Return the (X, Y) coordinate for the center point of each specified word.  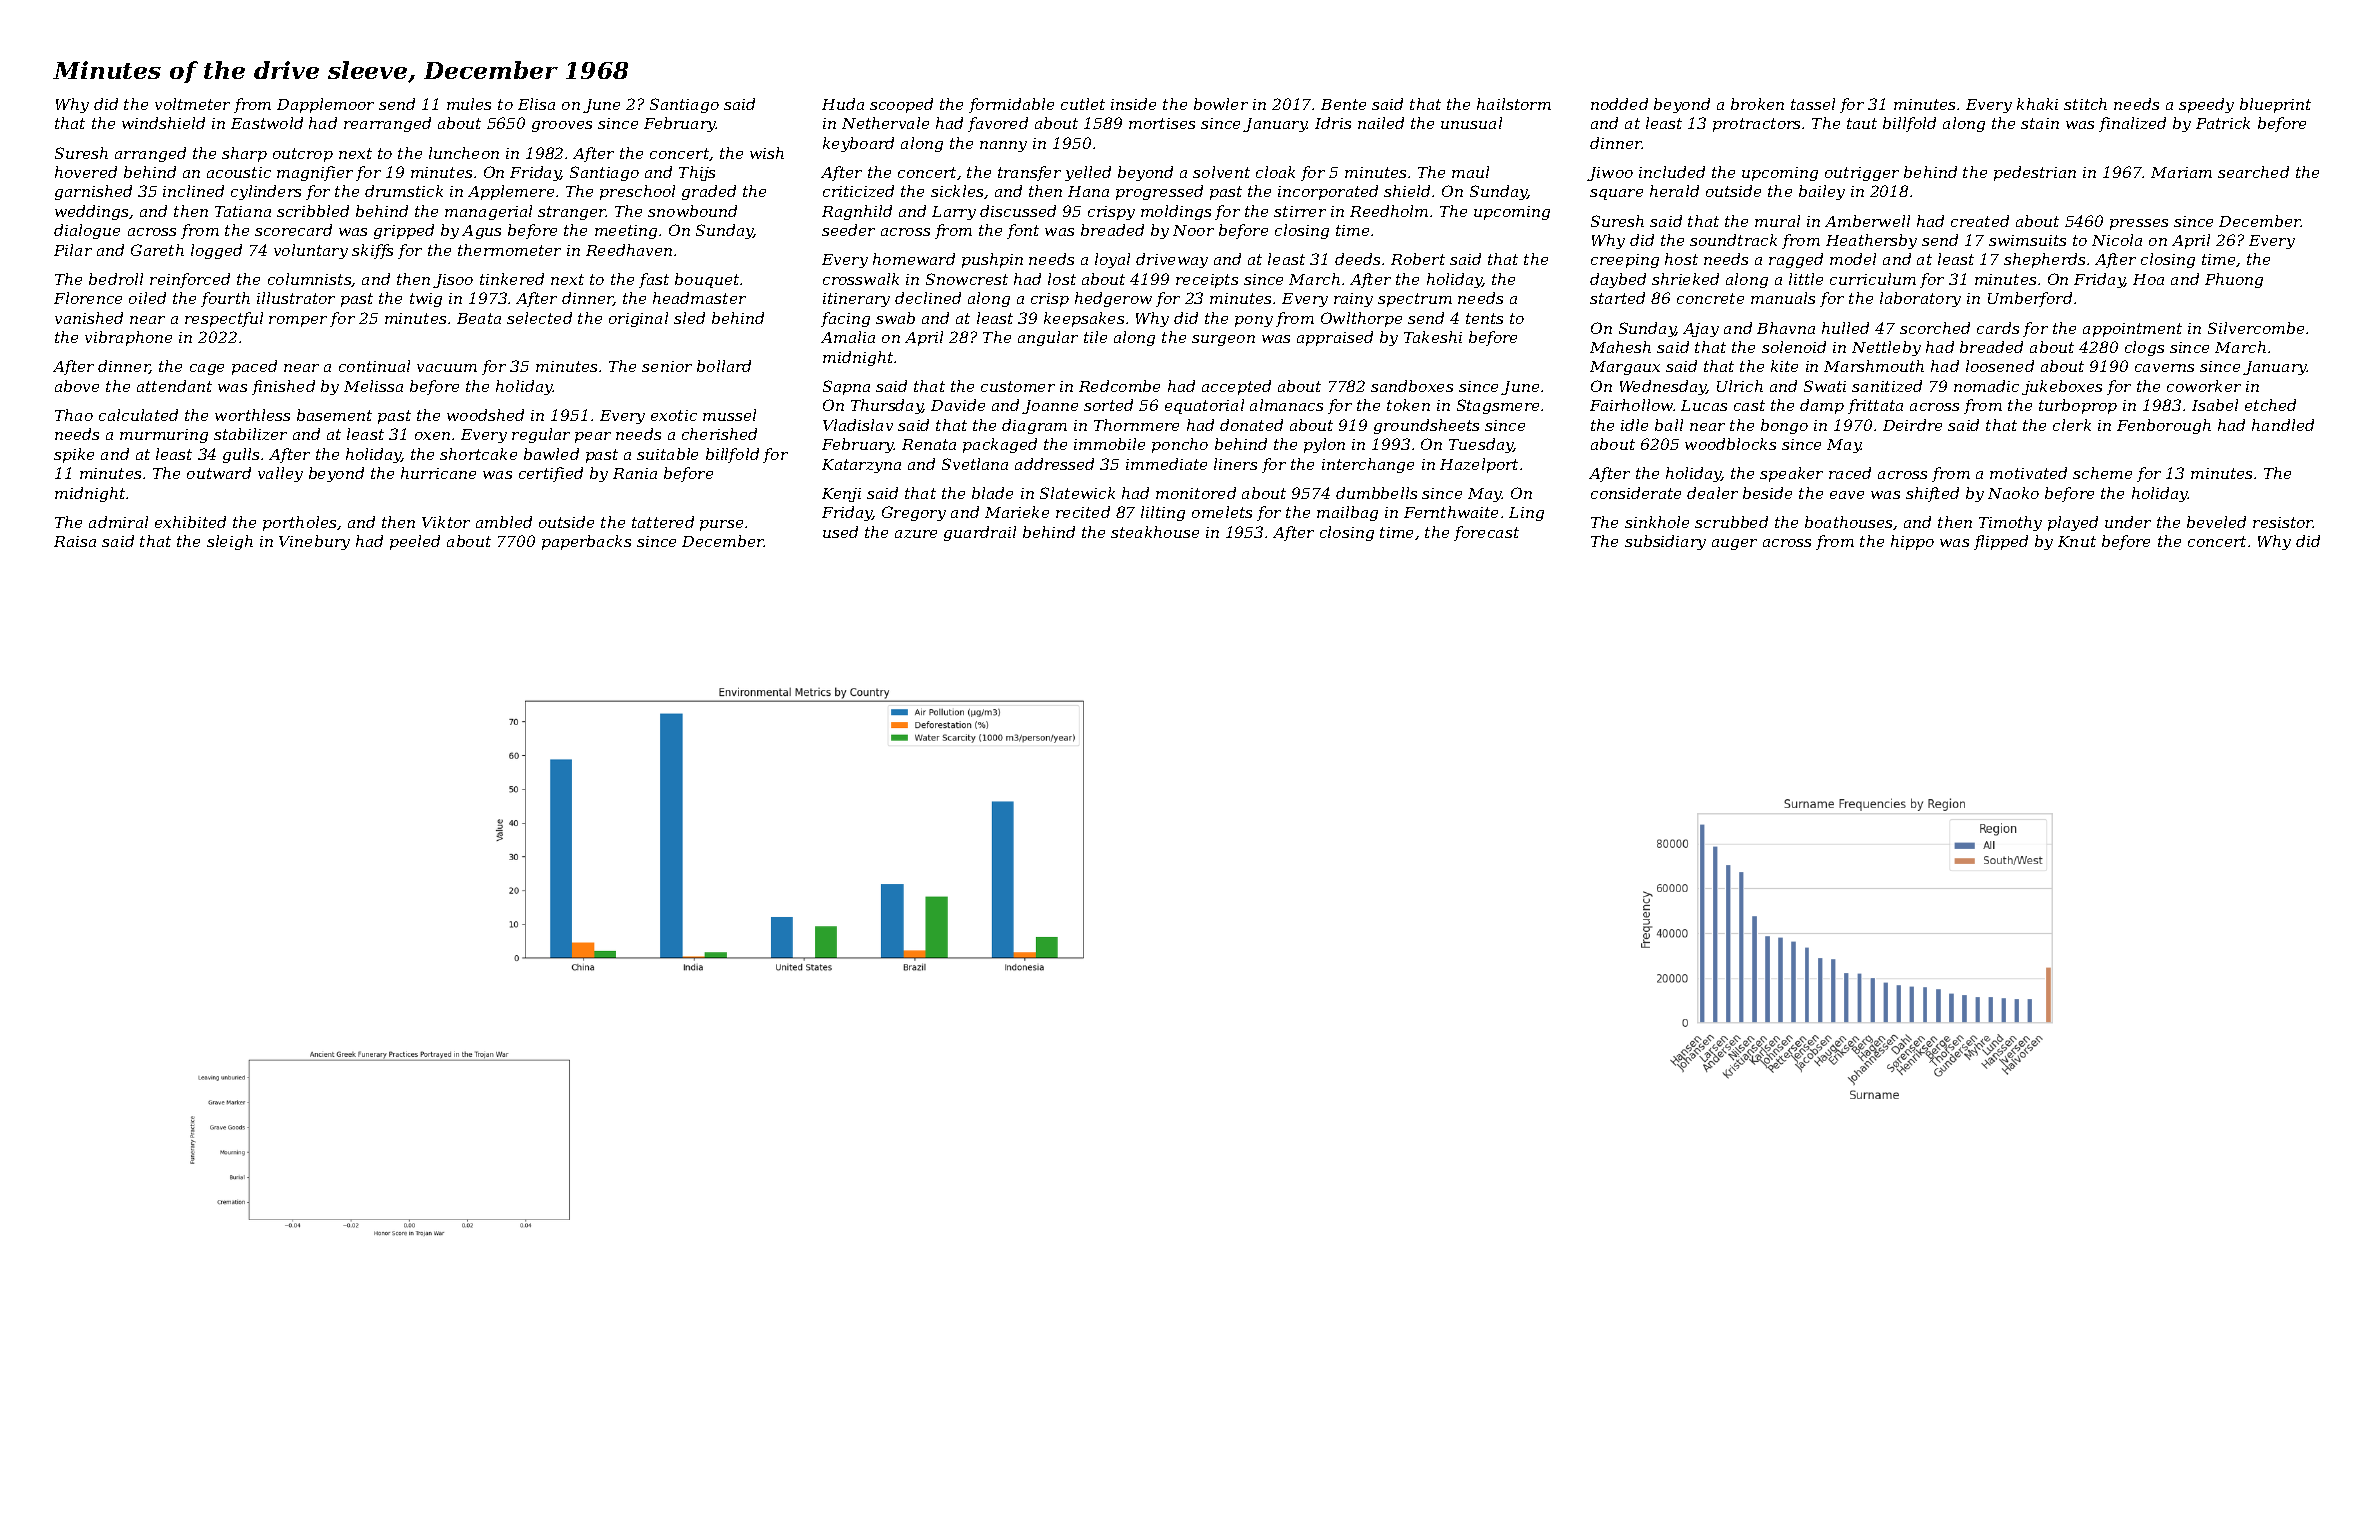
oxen (432, 436)
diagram (1034, 426)
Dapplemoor (325, 105)
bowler (1221, 104)
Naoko (2013, 493)
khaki (2037, 104)
